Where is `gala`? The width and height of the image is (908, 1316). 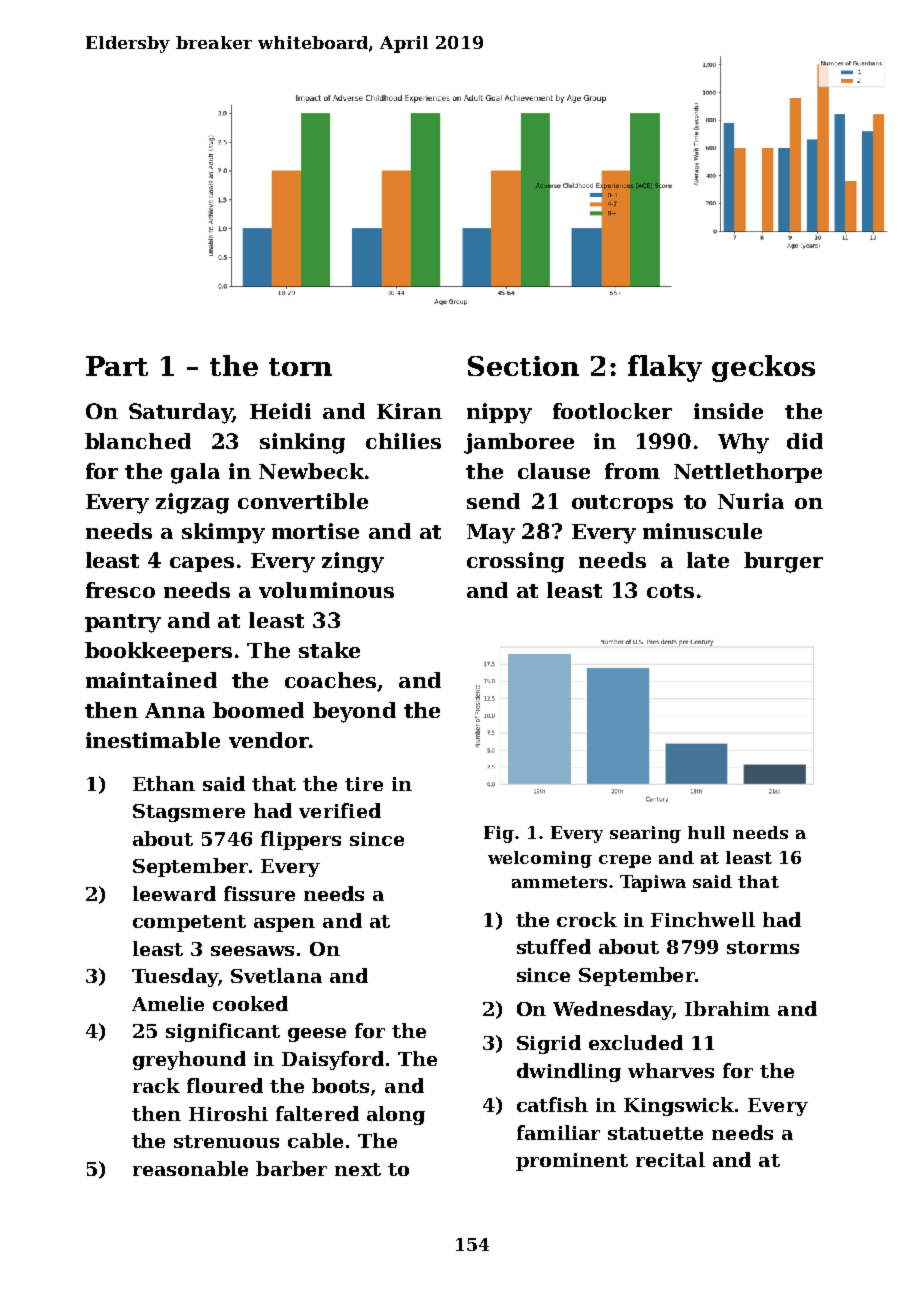
gala is located at coordinates (195, 473).
